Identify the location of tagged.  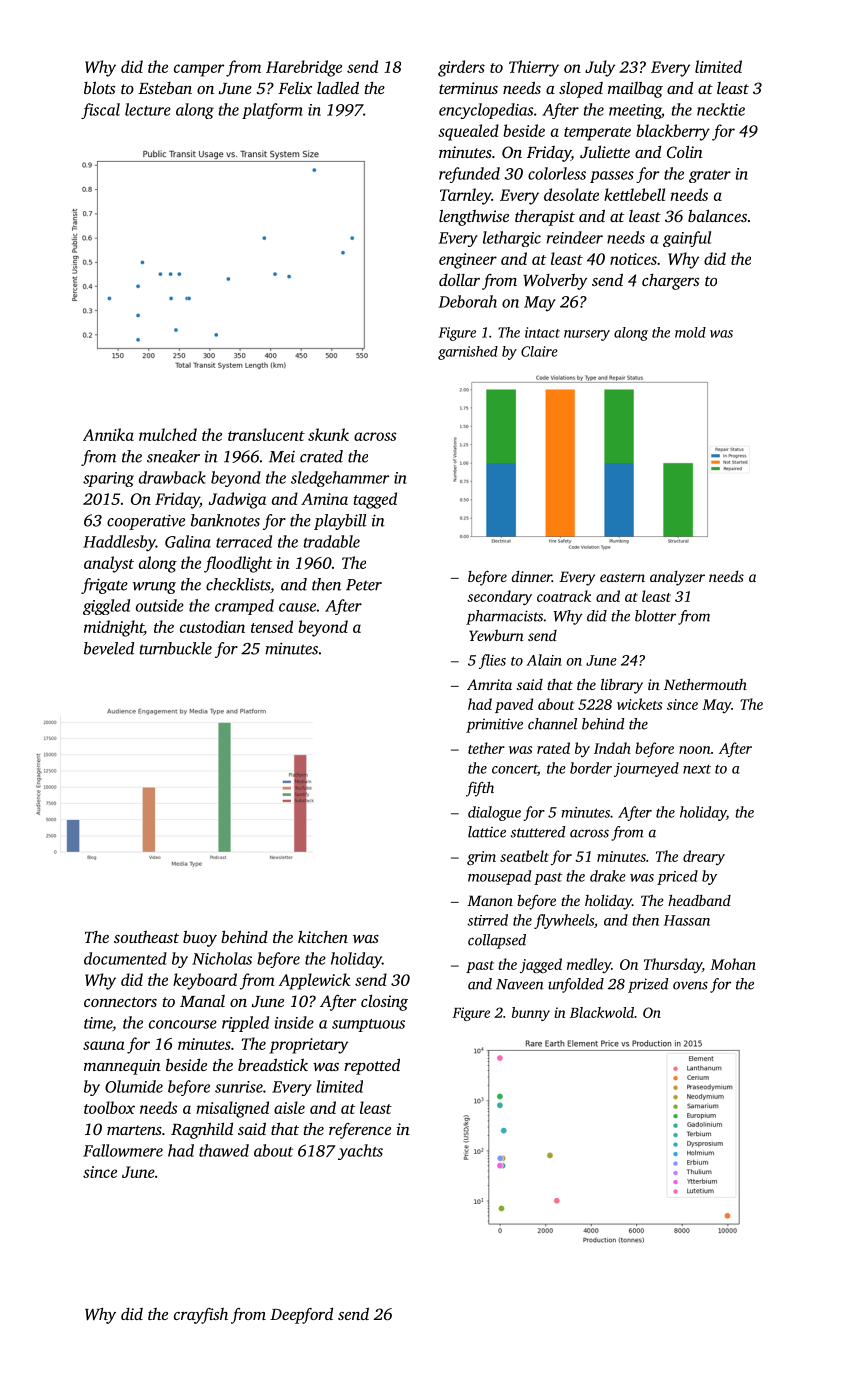
(375, 500).
